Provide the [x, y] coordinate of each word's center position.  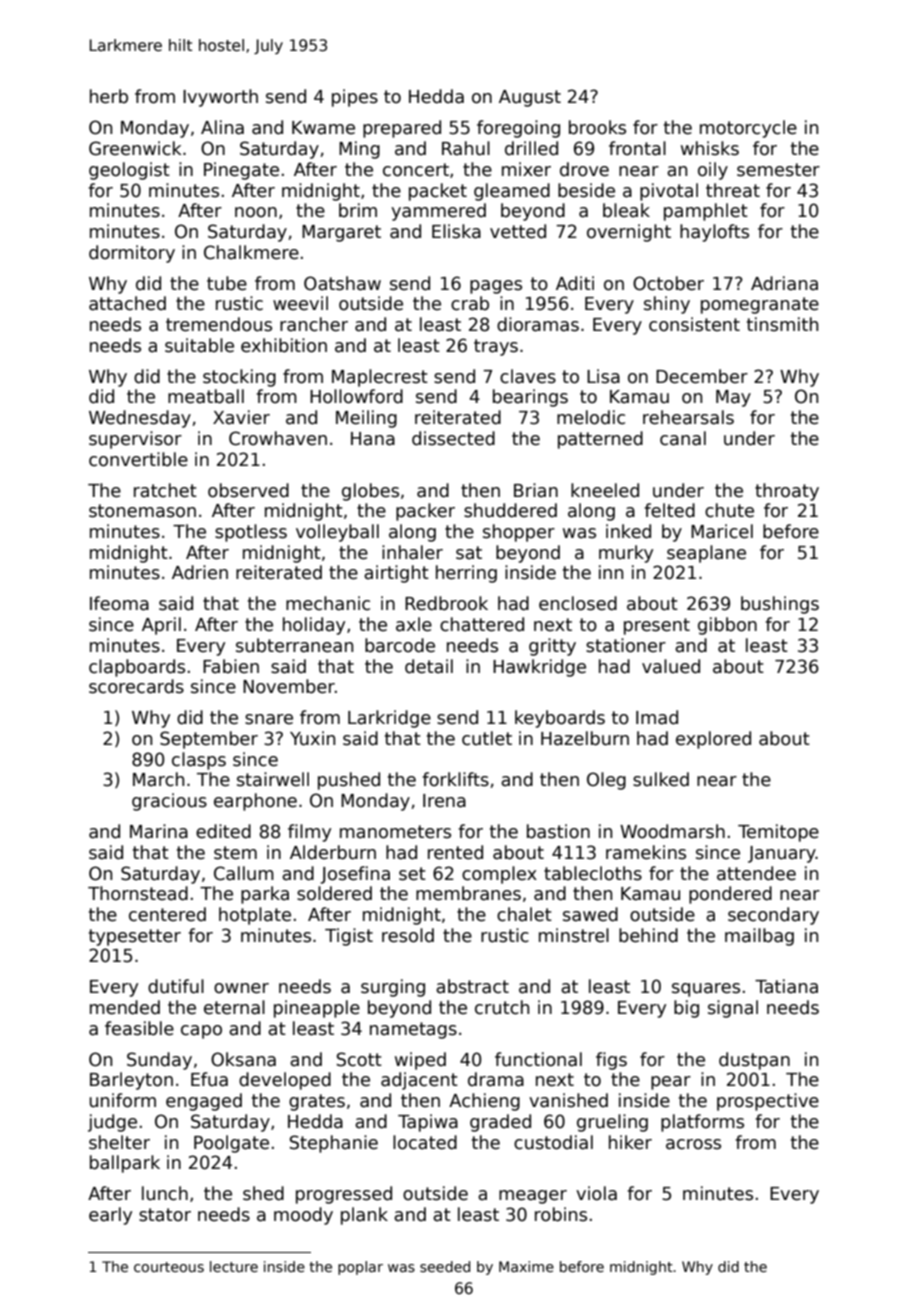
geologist [129, 171]
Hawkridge [539, 668]
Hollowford [356, 396]
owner [241, 988]
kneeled [605, 490]
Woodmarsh [672, 831]
